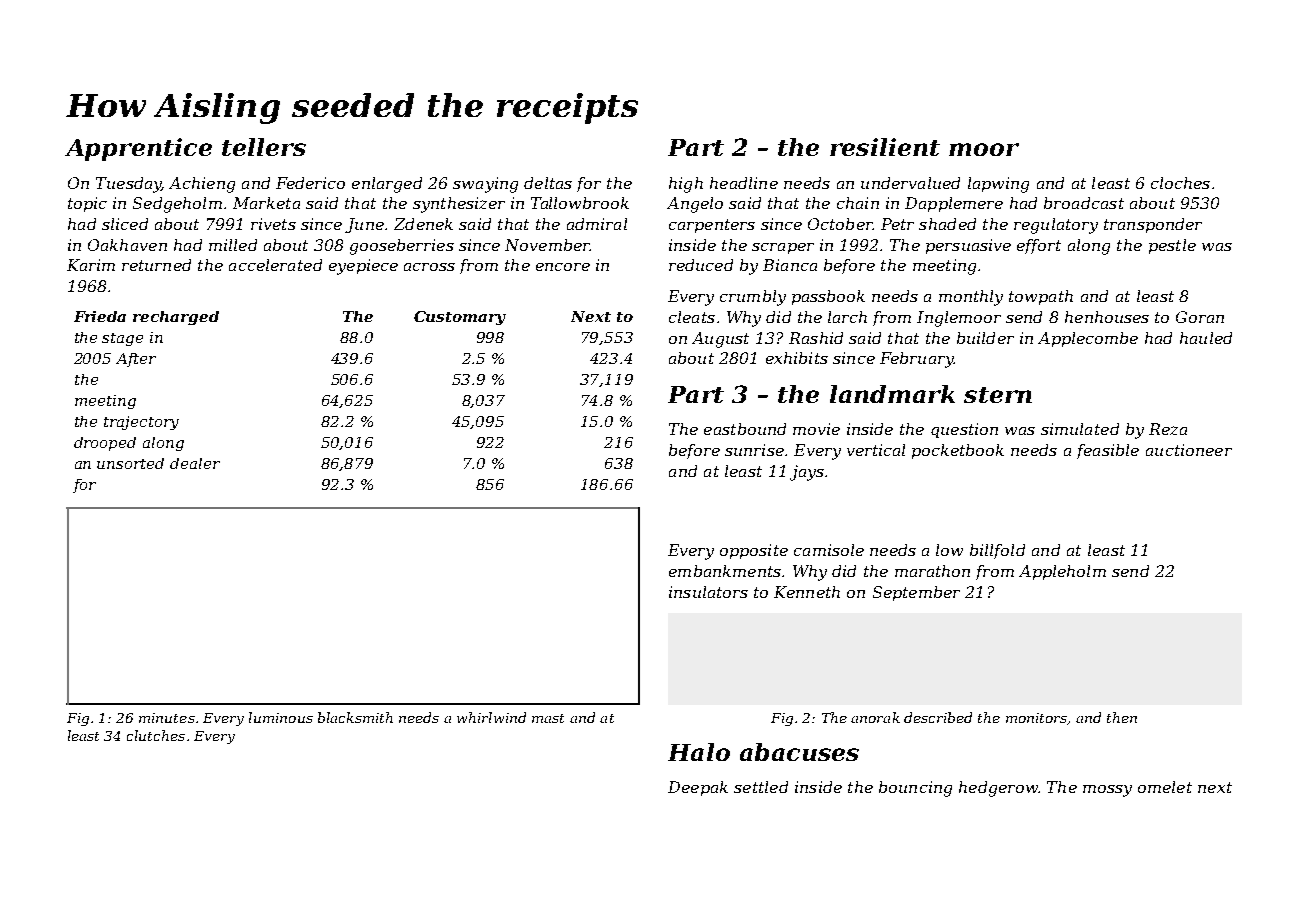  I want to click on minutes, so click(167, 718).
